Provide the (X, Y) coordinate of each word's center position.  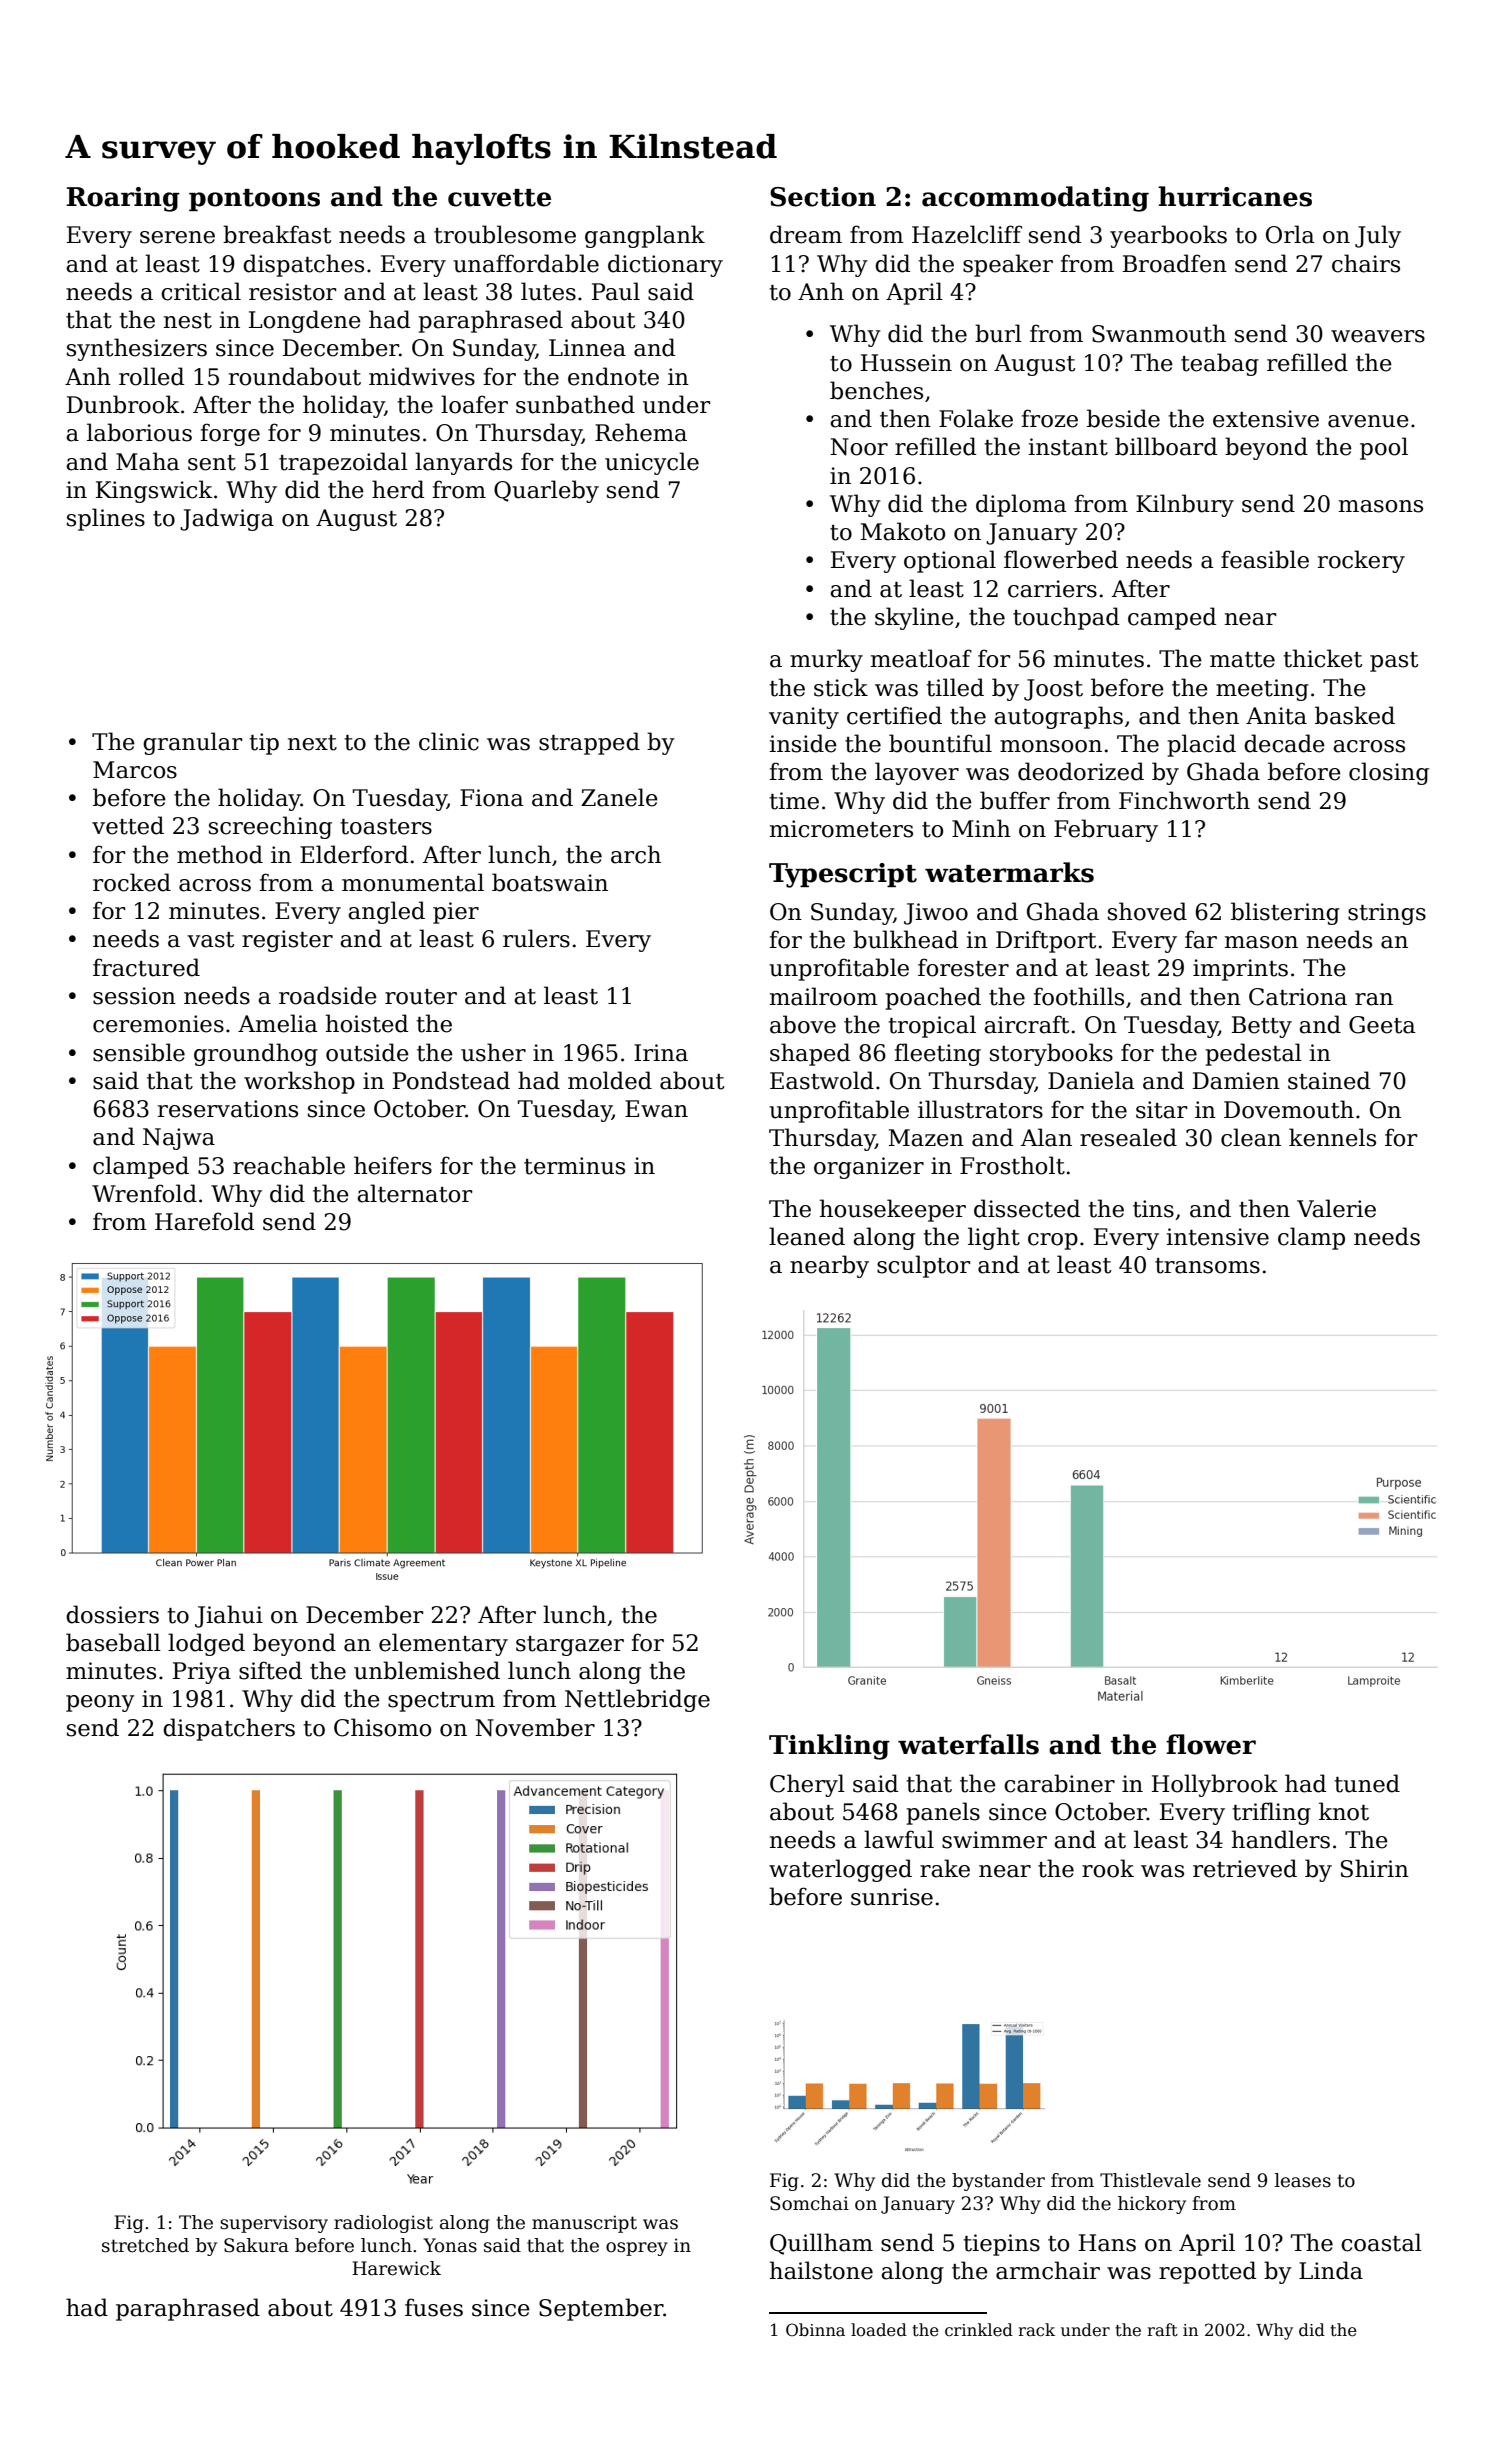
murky (826, 660)
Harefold (204, 1221)
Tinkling (829, 1747)
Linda (1331, 2270)
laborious (139, 432)
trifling (1271, 1813)
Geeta (1382, 1025)
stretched (145, 2245)
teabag (1220, 364)
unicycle (652, 463)
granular (192, 743)
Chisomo (382, 1727)
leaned (807, 1236)
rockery (1361, 561)
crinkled (979, 2330)
